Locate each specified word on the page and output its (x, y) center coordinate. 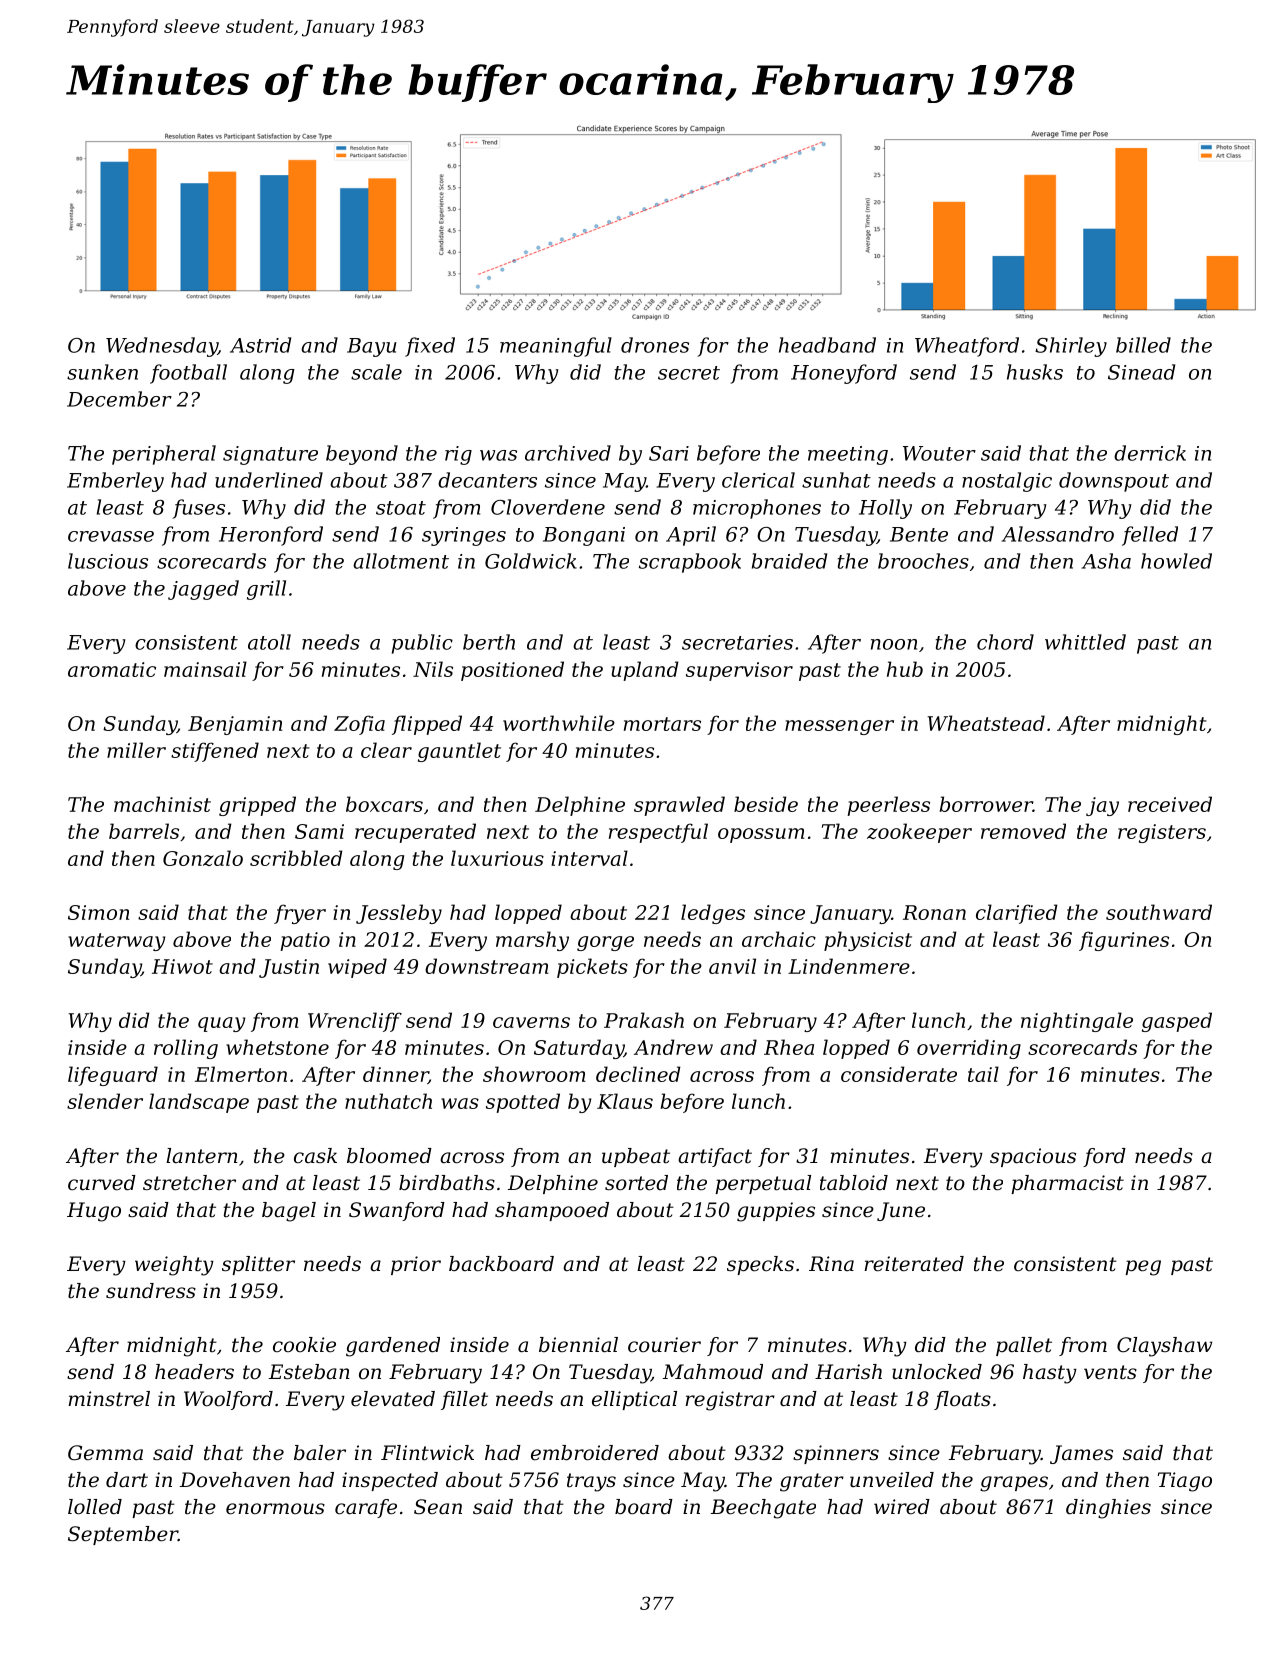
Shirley (1071, 347)
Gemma (105, 1453)
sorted (636, 1183)
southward (1159, 912)
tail (983, 1074)
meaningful (556, 347)
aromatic (112, 669)
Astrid (260, 345)
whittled (1085, 642)
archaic (779, 939)
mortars (662, 724)
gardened (393, 1347)
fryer (300, 914)
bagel (289, 1212)
